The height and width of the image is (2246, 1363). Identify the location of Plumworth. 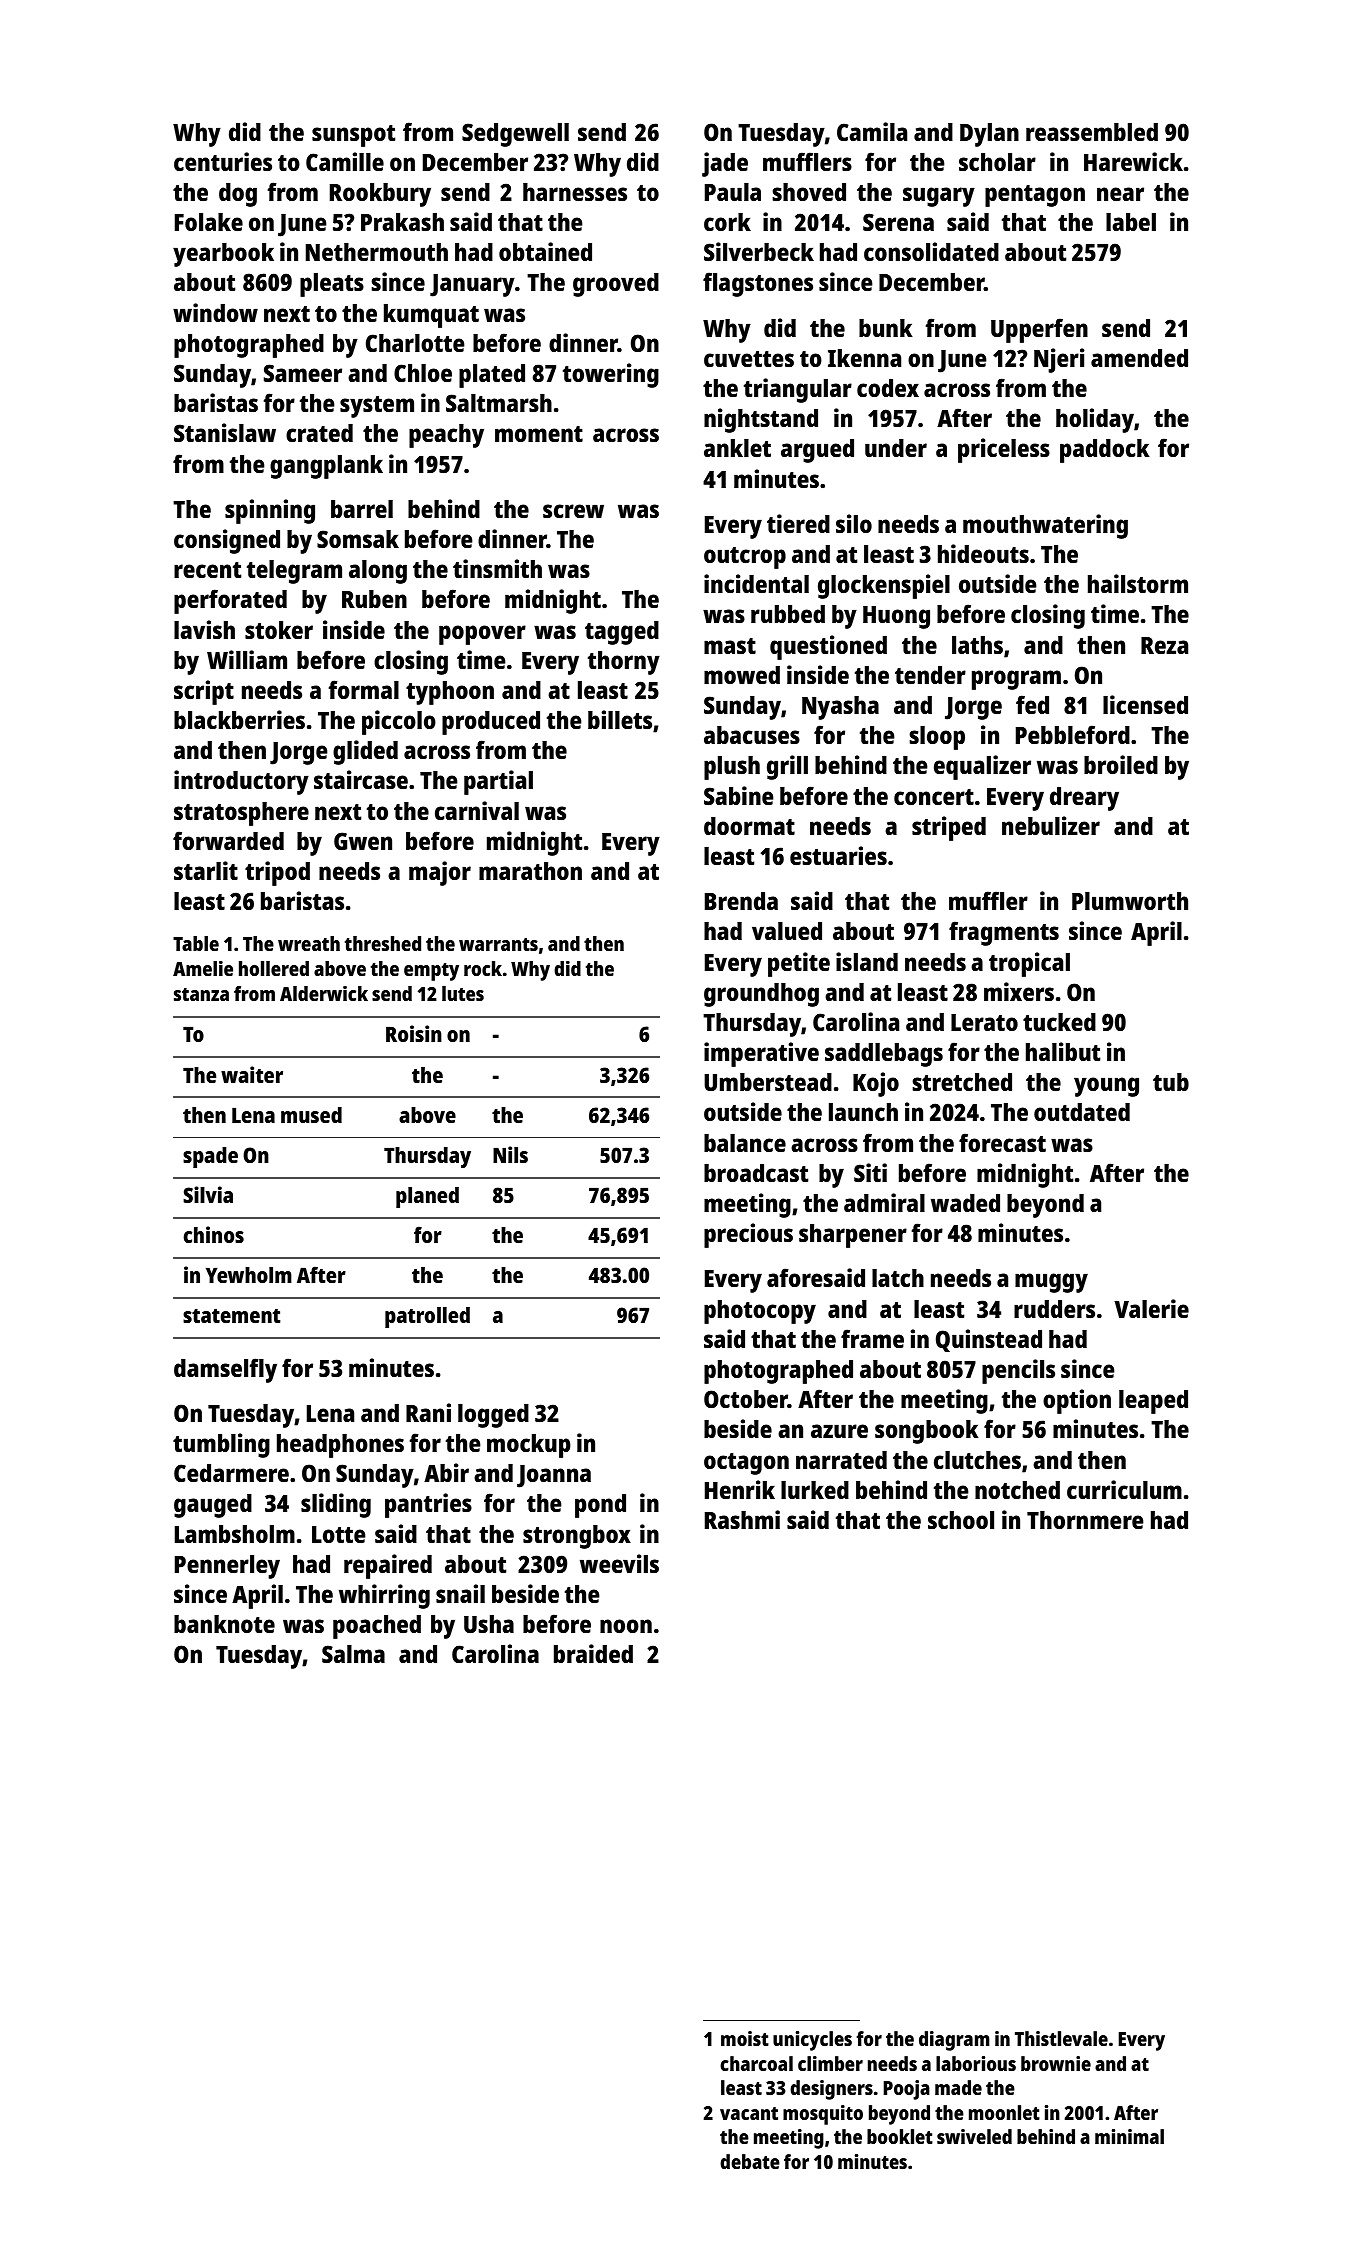
(1130, 901).
